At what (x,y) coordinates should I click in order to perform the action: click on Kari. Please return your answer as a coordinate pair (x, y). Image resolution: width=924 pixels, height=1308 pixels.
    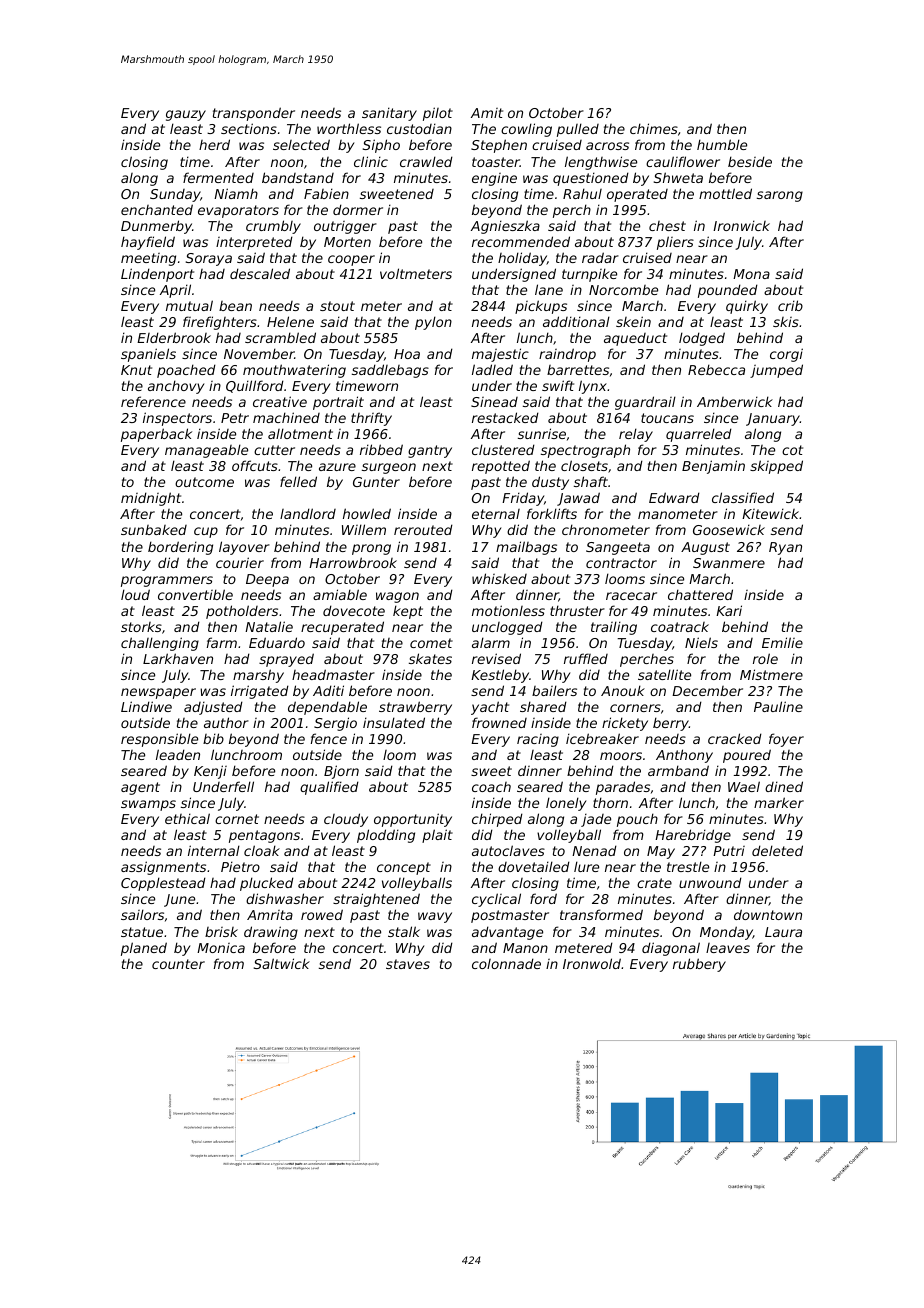
    Looking at the image, I should click on (729, 610).
